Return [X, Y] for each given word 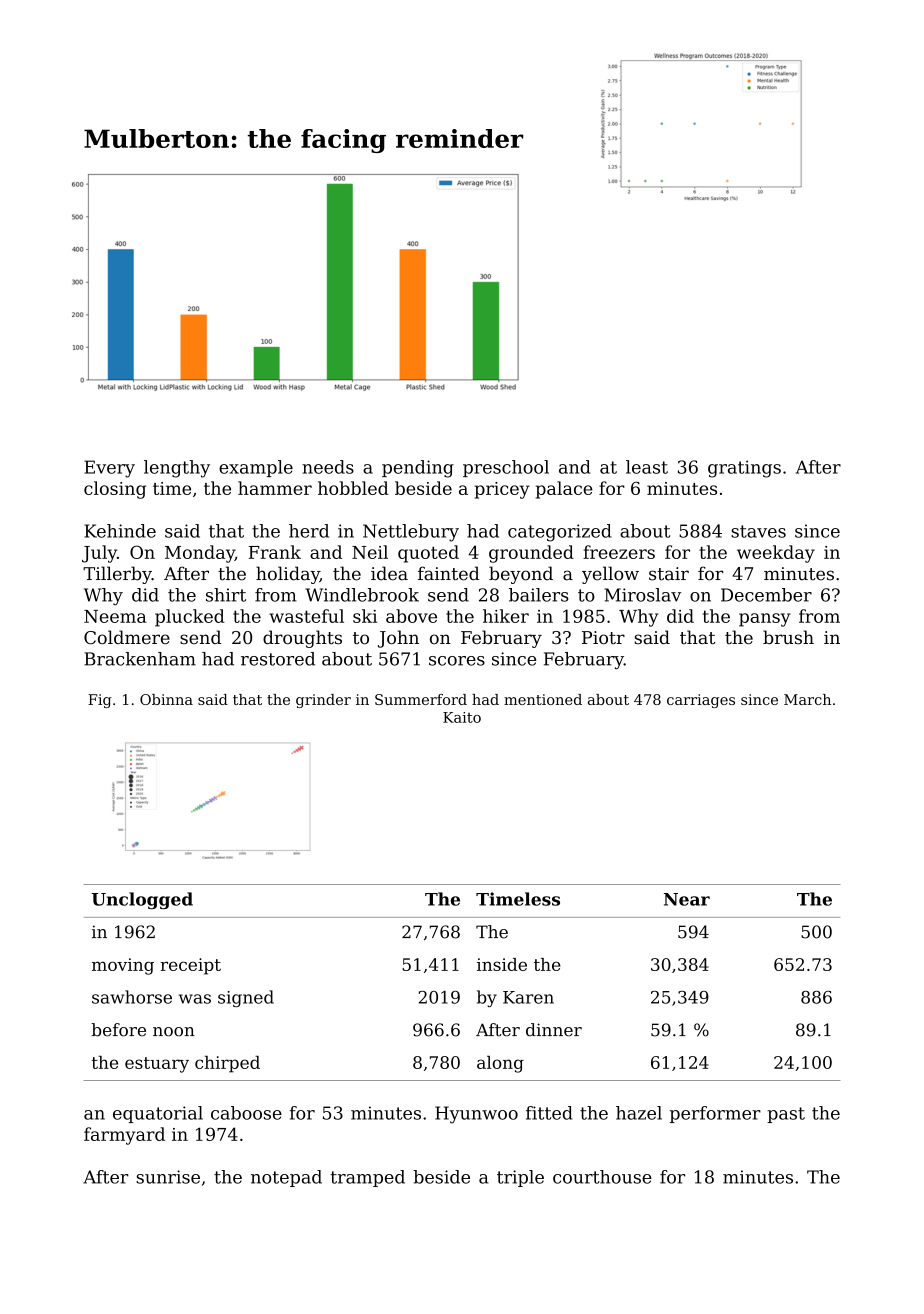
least [647, 467]
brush [788, 637]
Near [687, 899]
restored [278, 659]
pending [418, 469]
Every [109, 469]
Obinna [166, 699]
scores [457, 661]
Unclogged [142, 900]
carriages [701, 701]
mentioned [543, 699]
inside [502, 964]
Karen [528, 997]
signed [246, 998]
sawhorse [132, 997]
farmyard [124, 1136]
